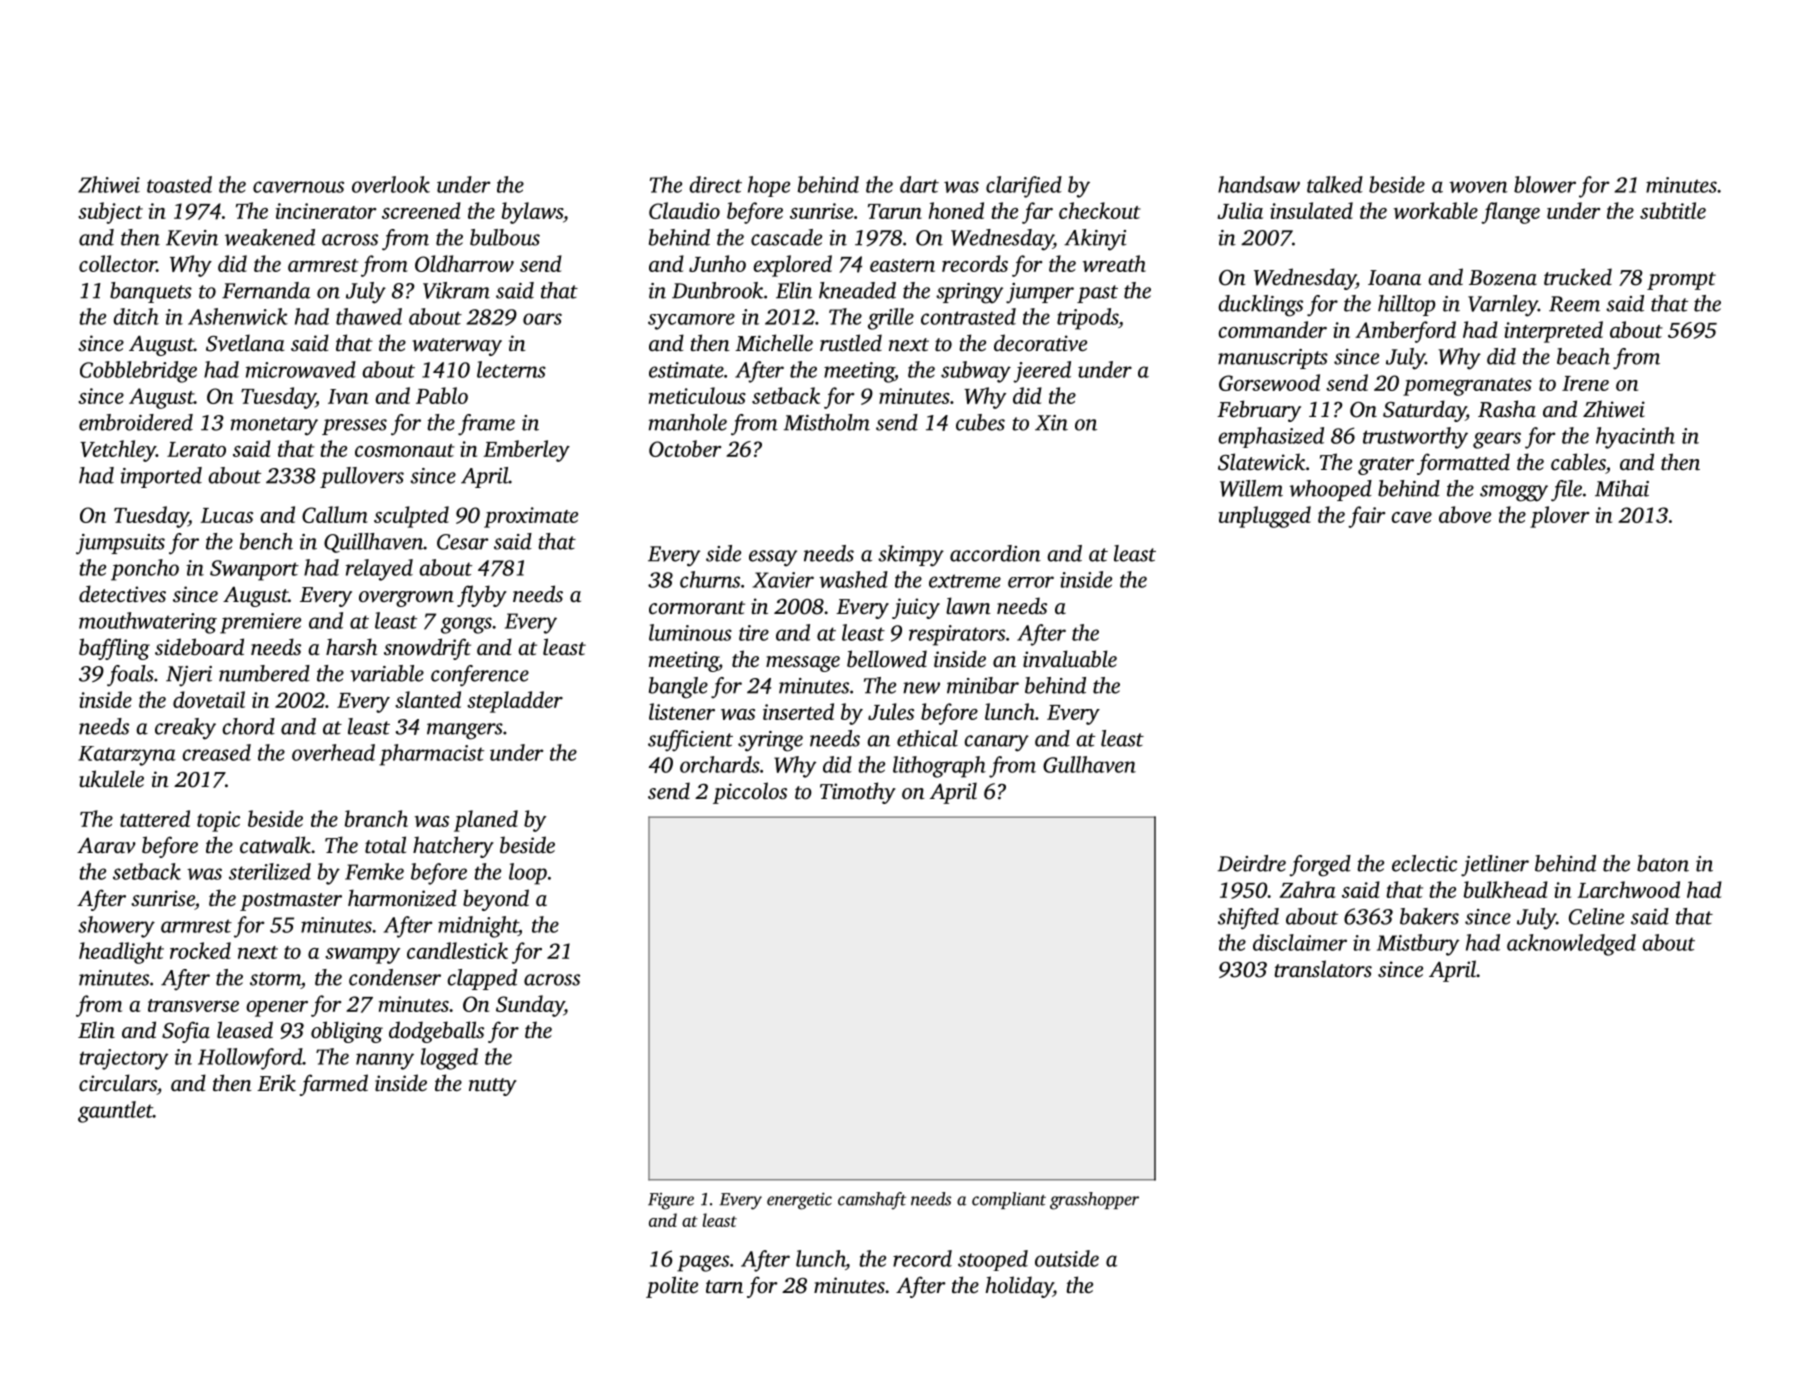 Image resolution: width=1804 pixels, height=1394 pixels. What do you see at coordinates (115, 1112) in the document?
I see `gauntlet` at bounding box center [115, 1112].
